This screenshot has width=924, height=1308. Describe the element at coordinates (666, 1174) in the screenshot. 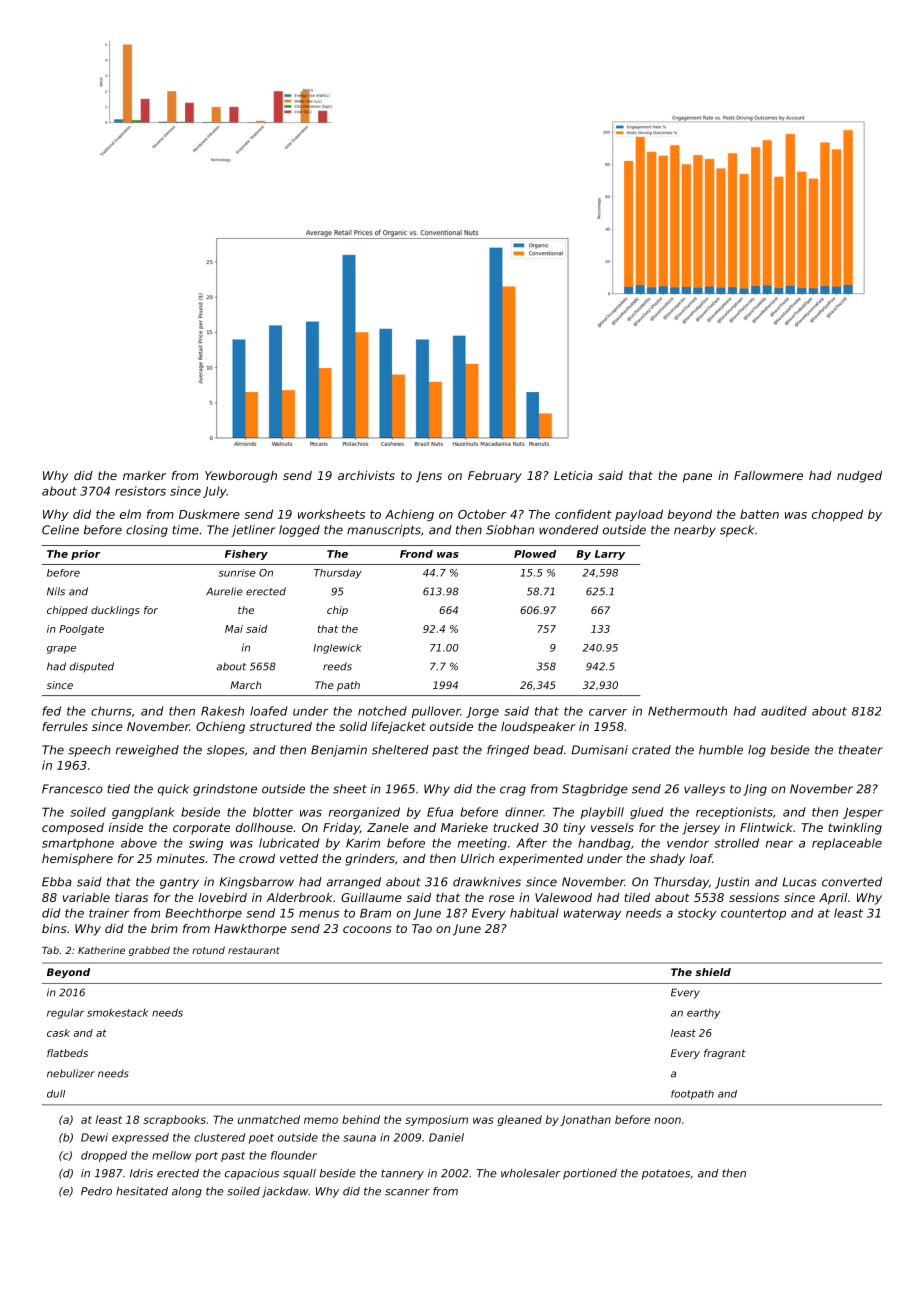

I see `potatoes` at that location.
